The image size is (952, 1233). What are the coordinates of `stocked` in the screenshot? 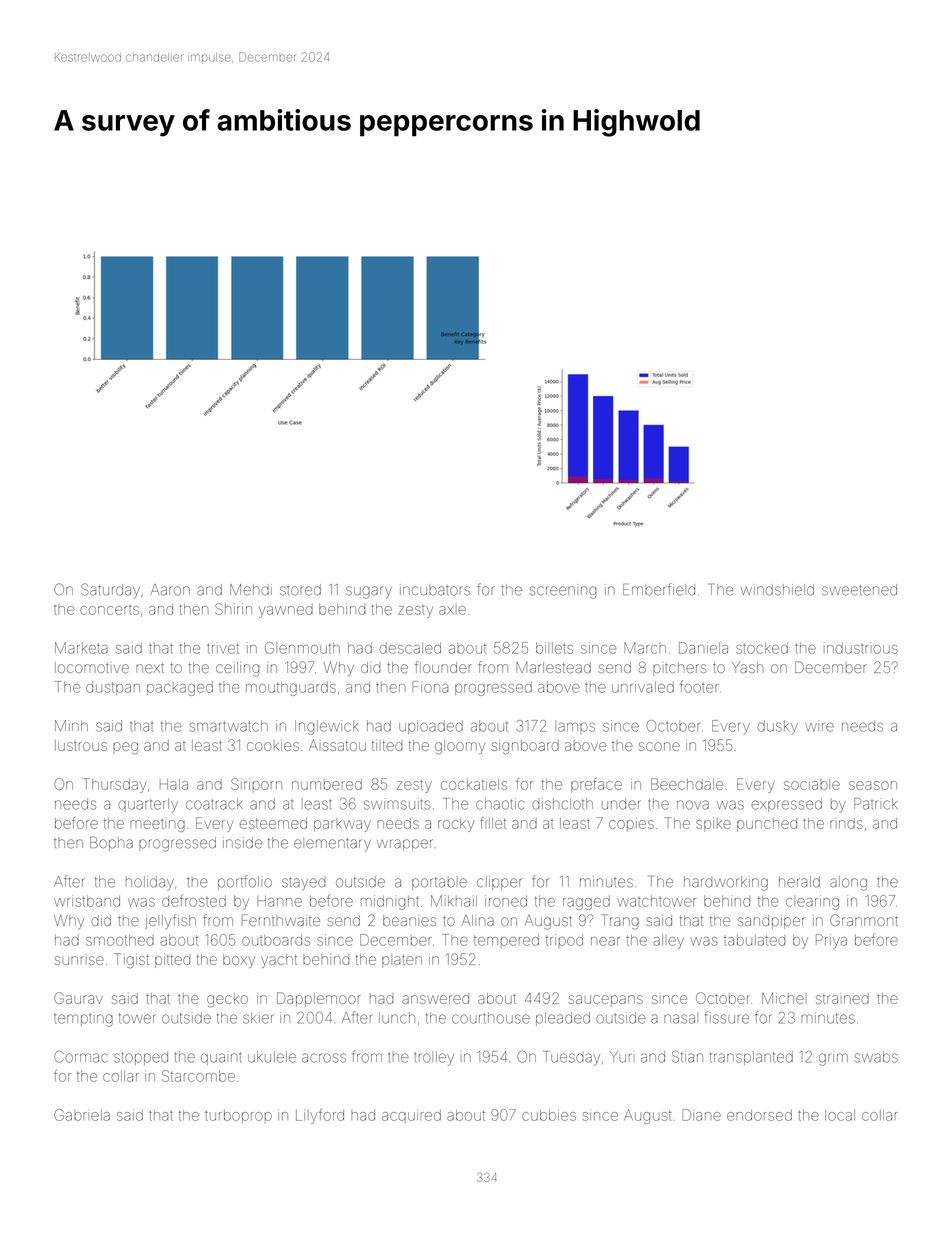 It's located at (762, 648).
